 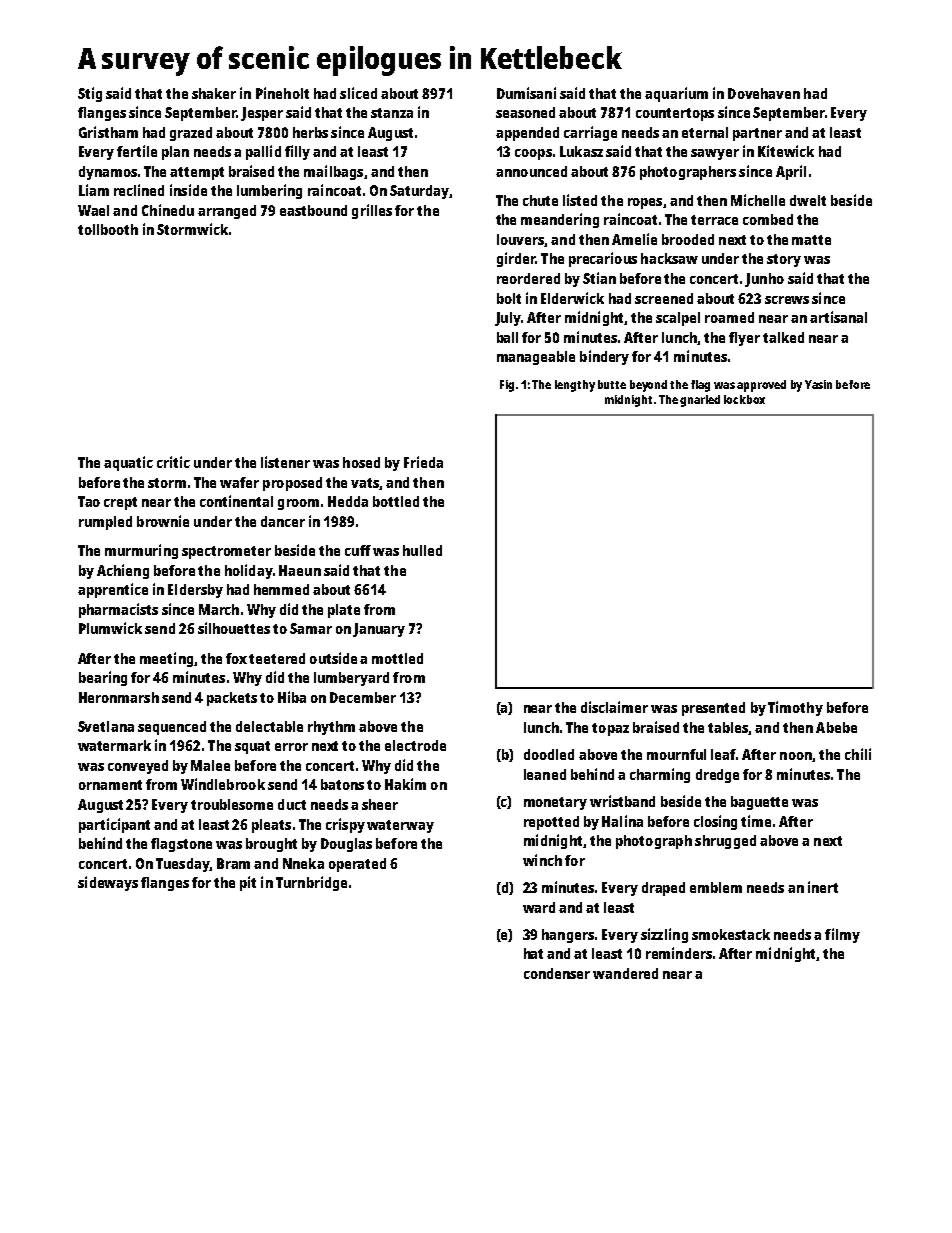 I want to click on Dovehaven, so click(x=764, y=93).
